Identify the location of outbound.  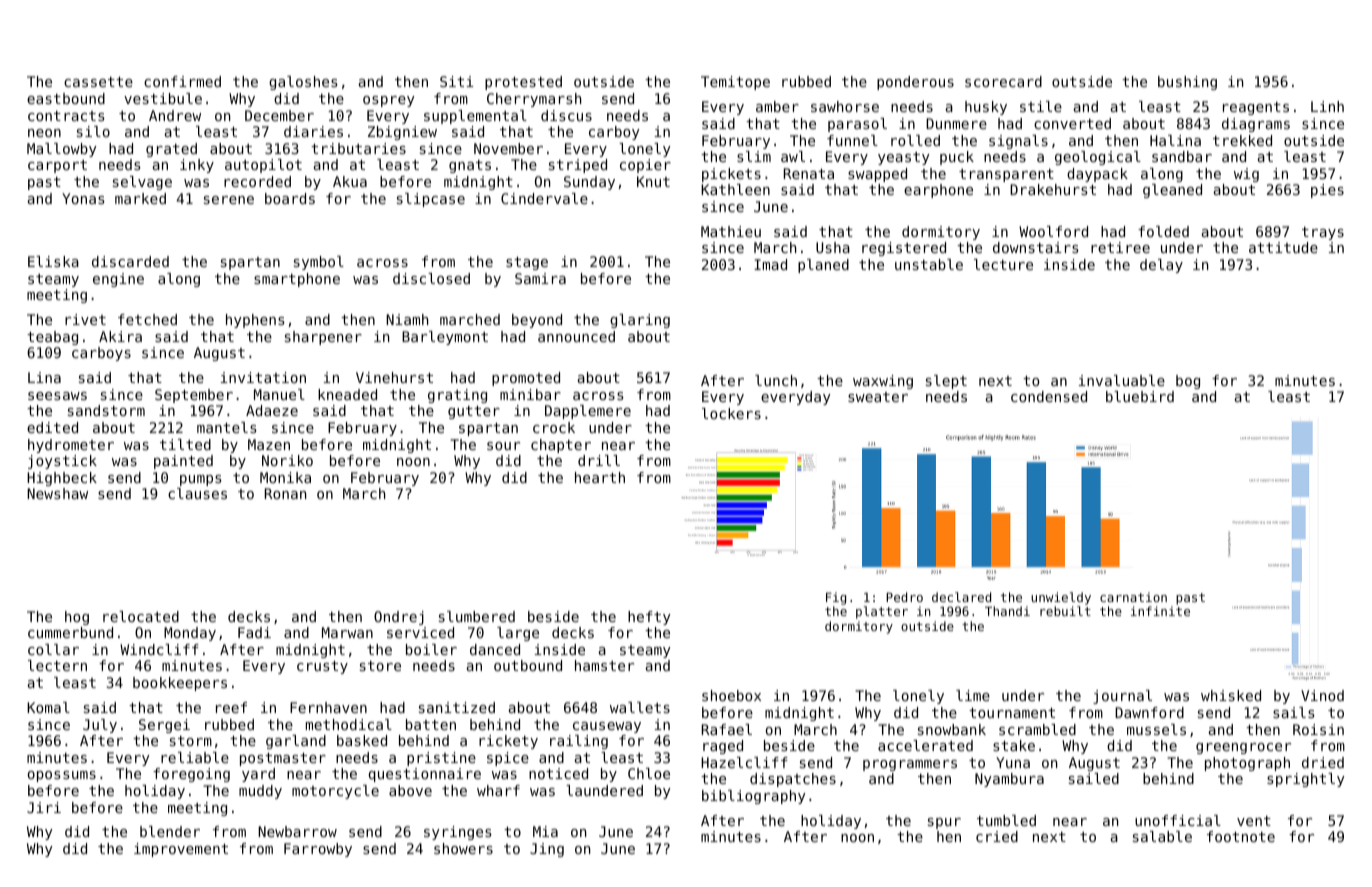
(528, 665).
